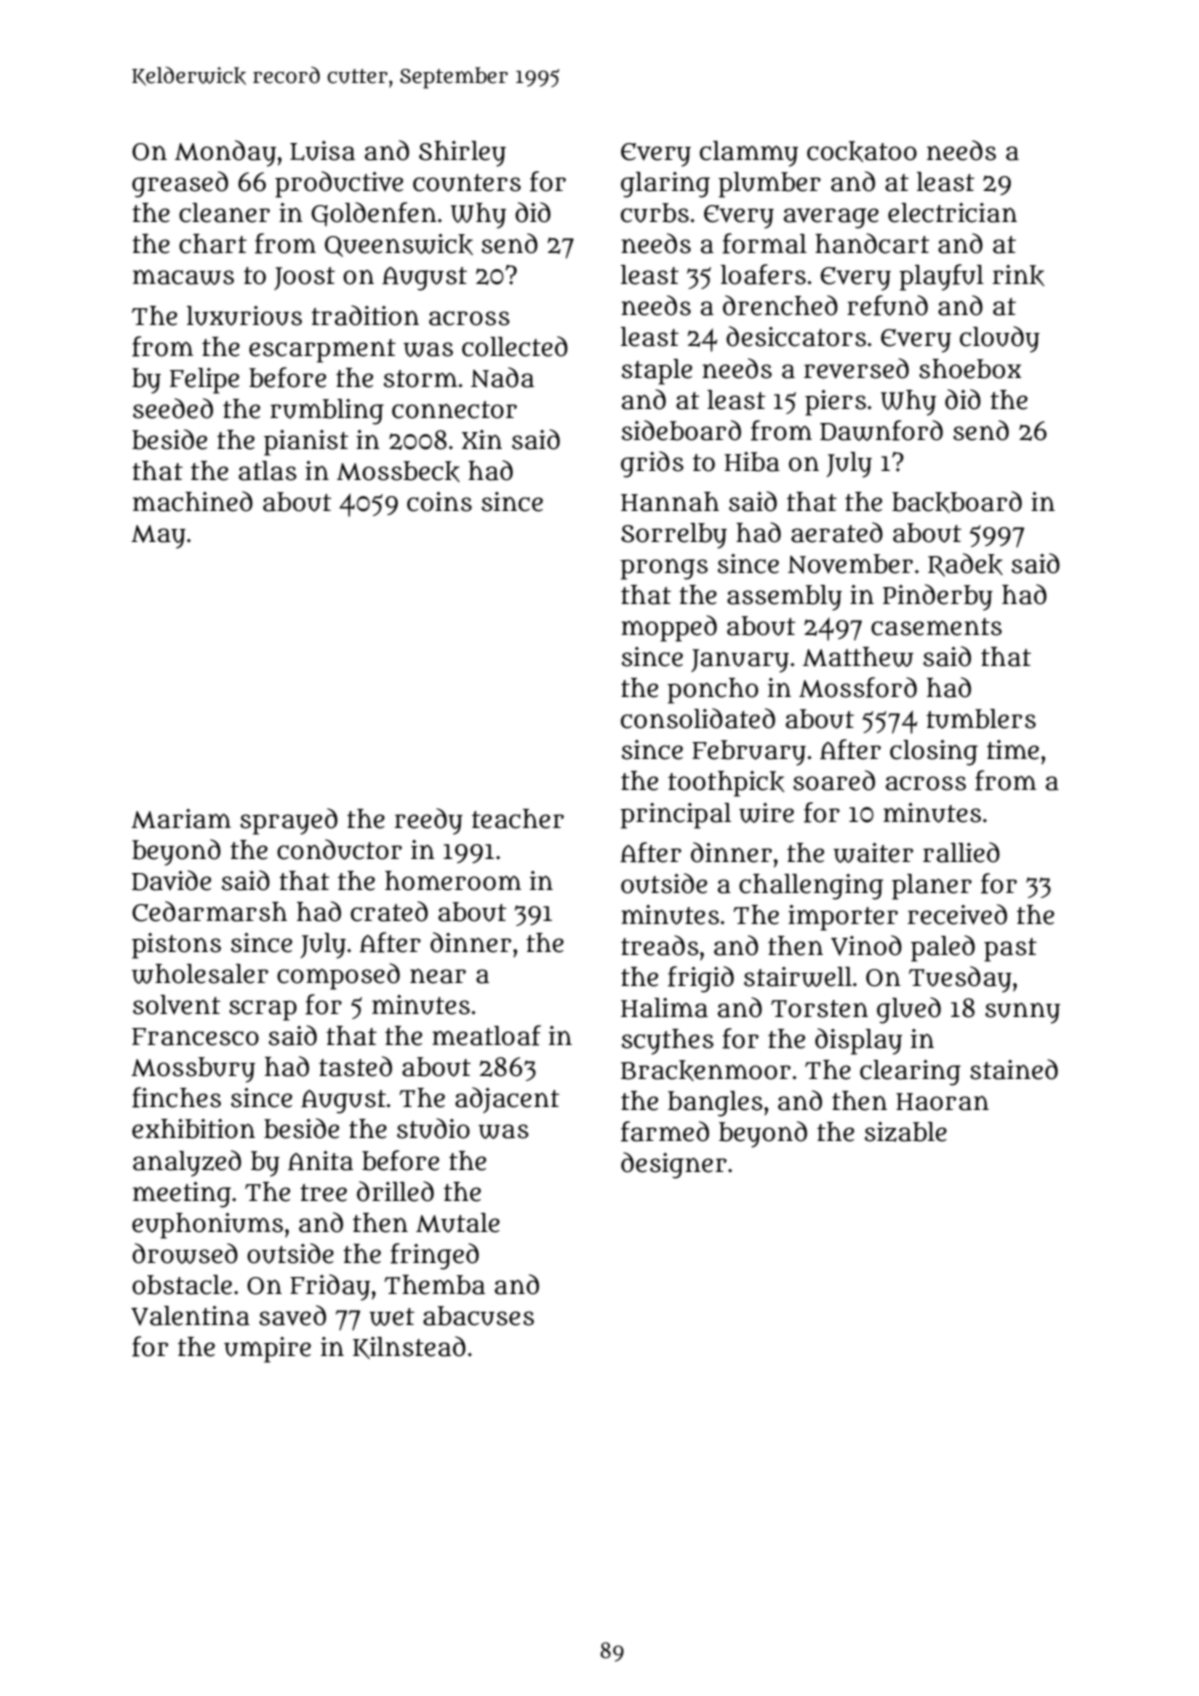 The width and height of the image is (1199, 1696). I want to click on mopped, so click(669, 628).
